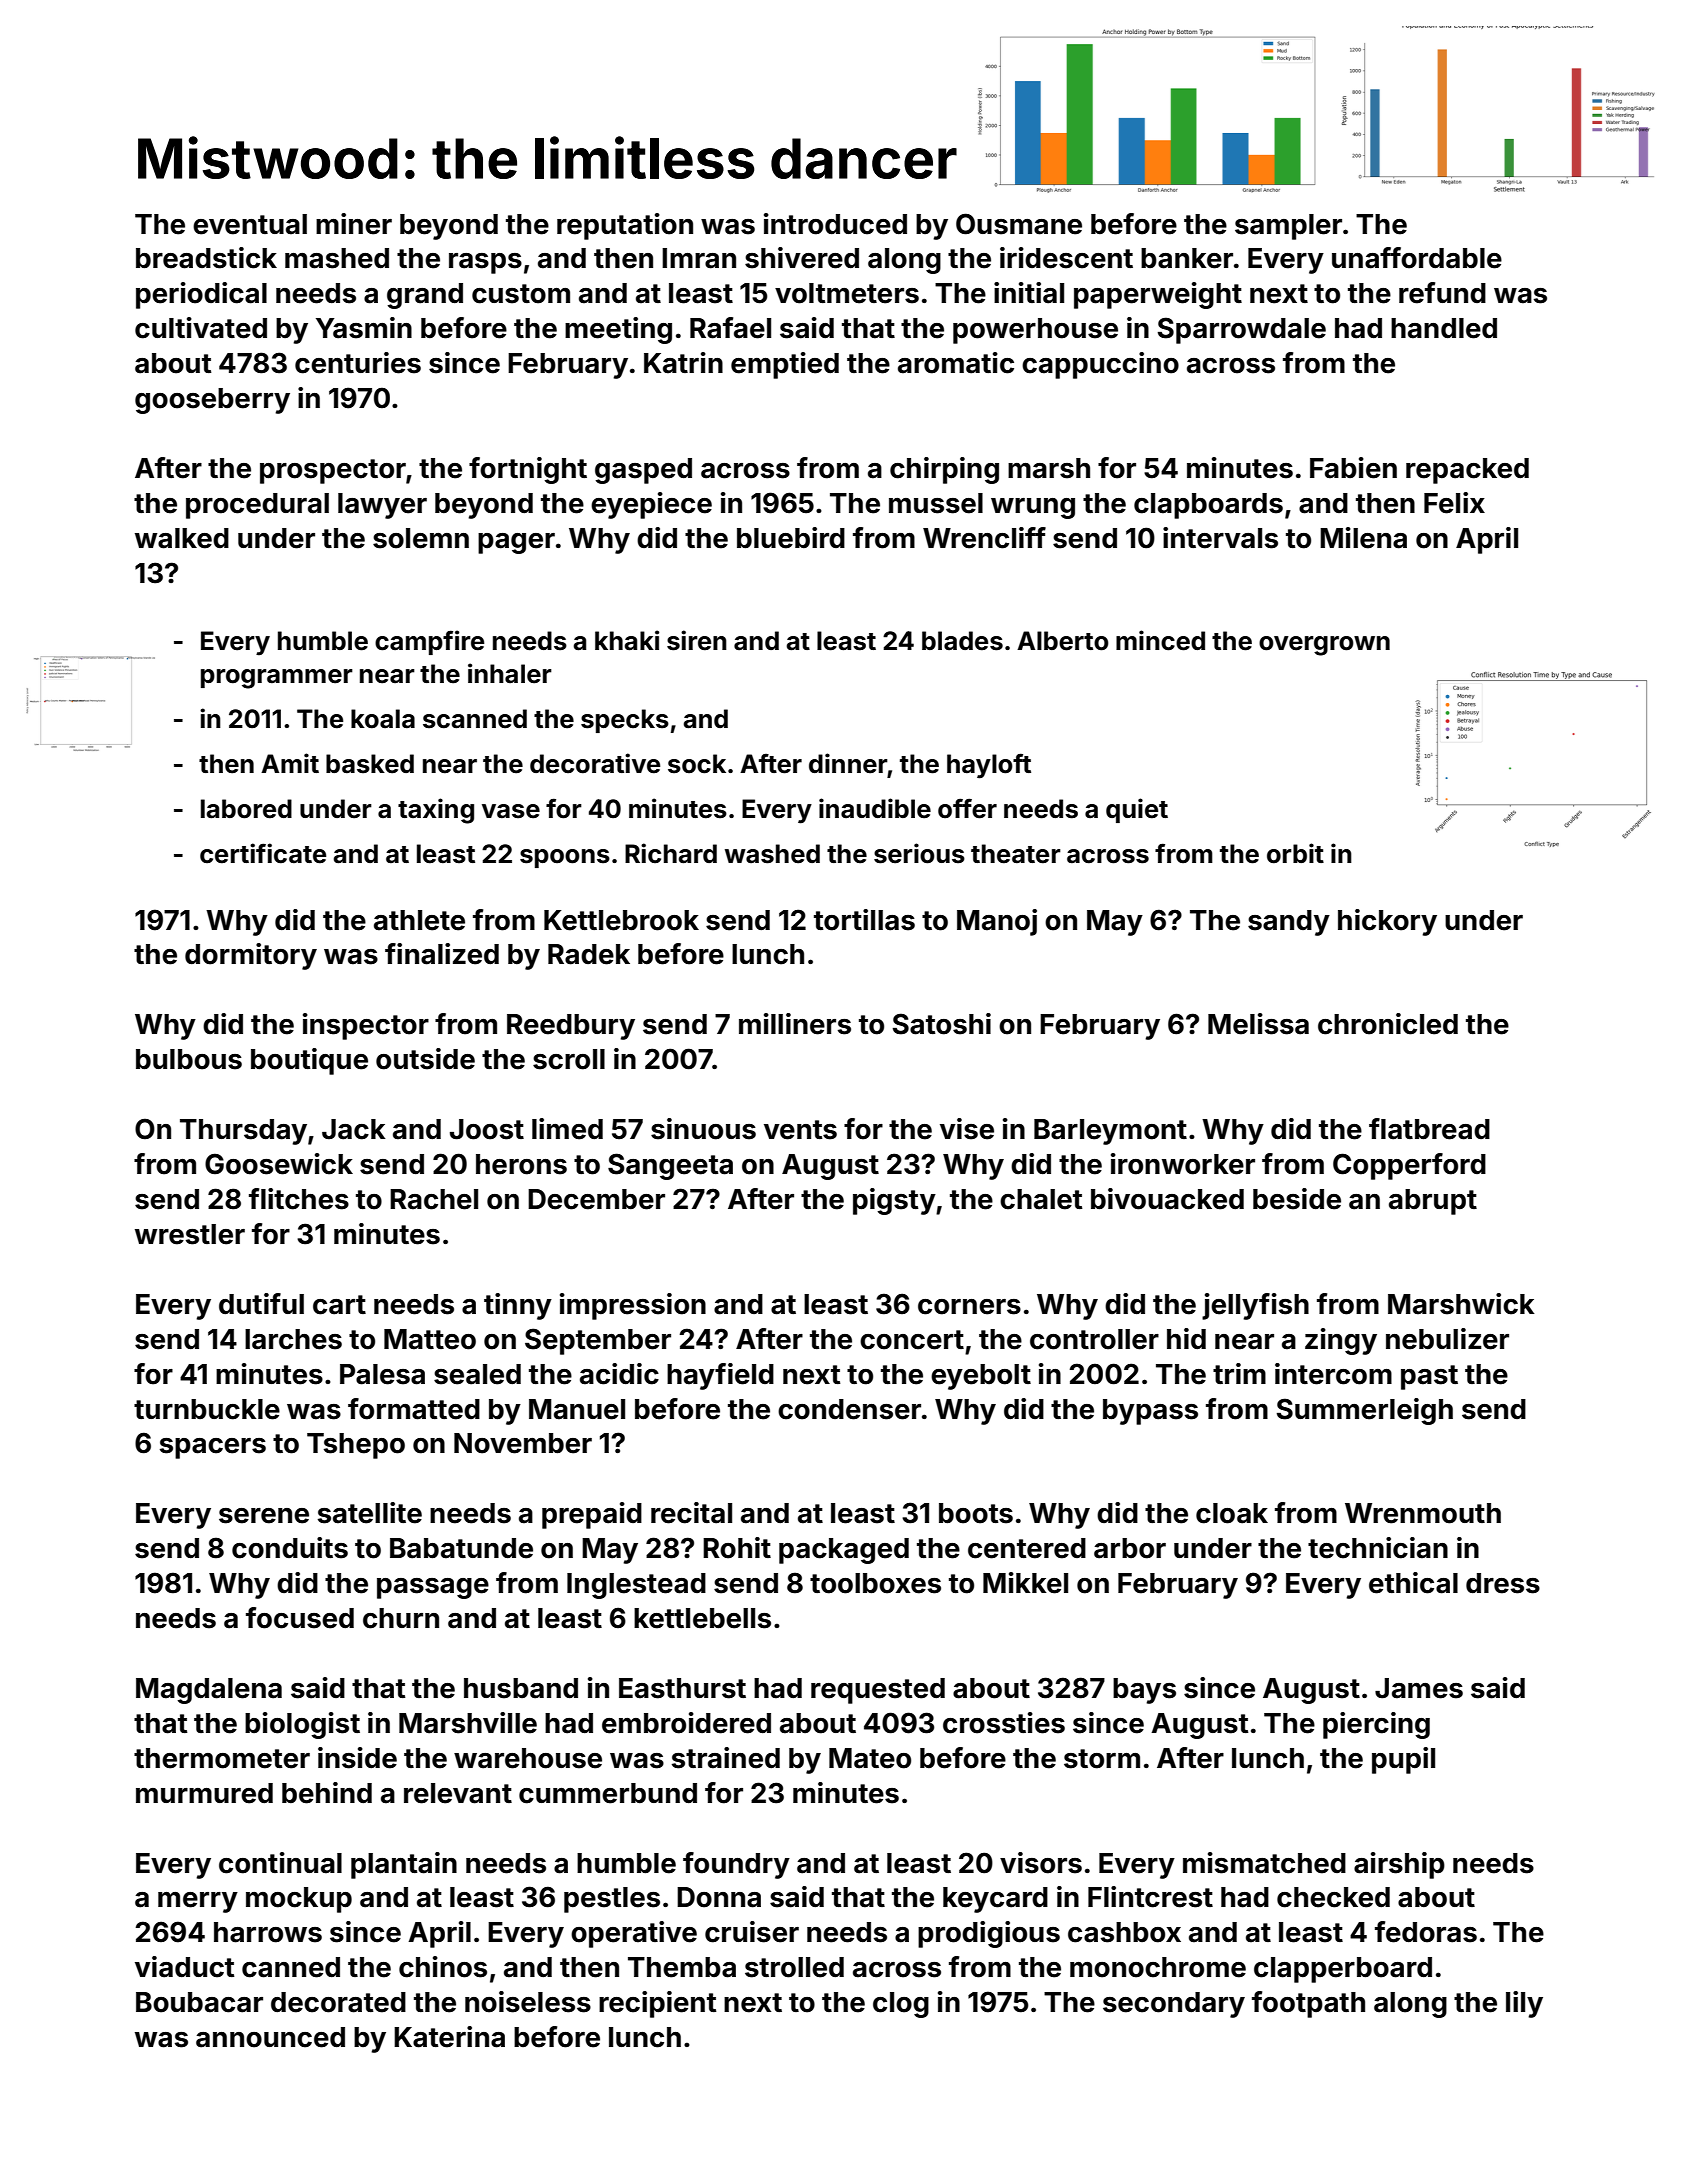 The height and width of the screenshot is (2178, 1683). I want to click on formatted, so click(414, 1409).
